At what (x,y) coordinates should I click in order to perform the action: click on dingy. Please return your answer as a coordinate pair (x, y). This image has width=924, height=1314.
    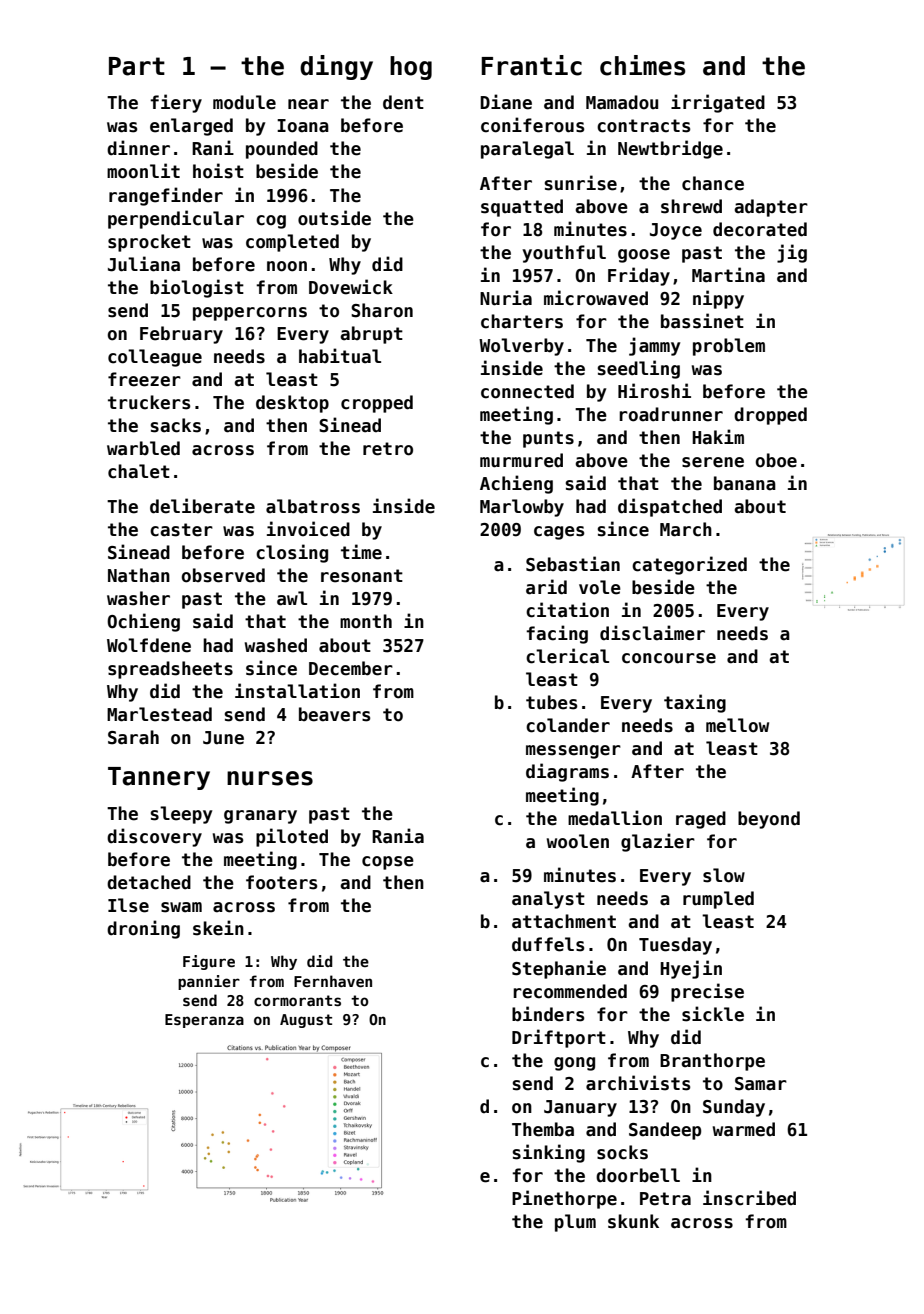
    Looking at the image, I should click on (336, 67).
